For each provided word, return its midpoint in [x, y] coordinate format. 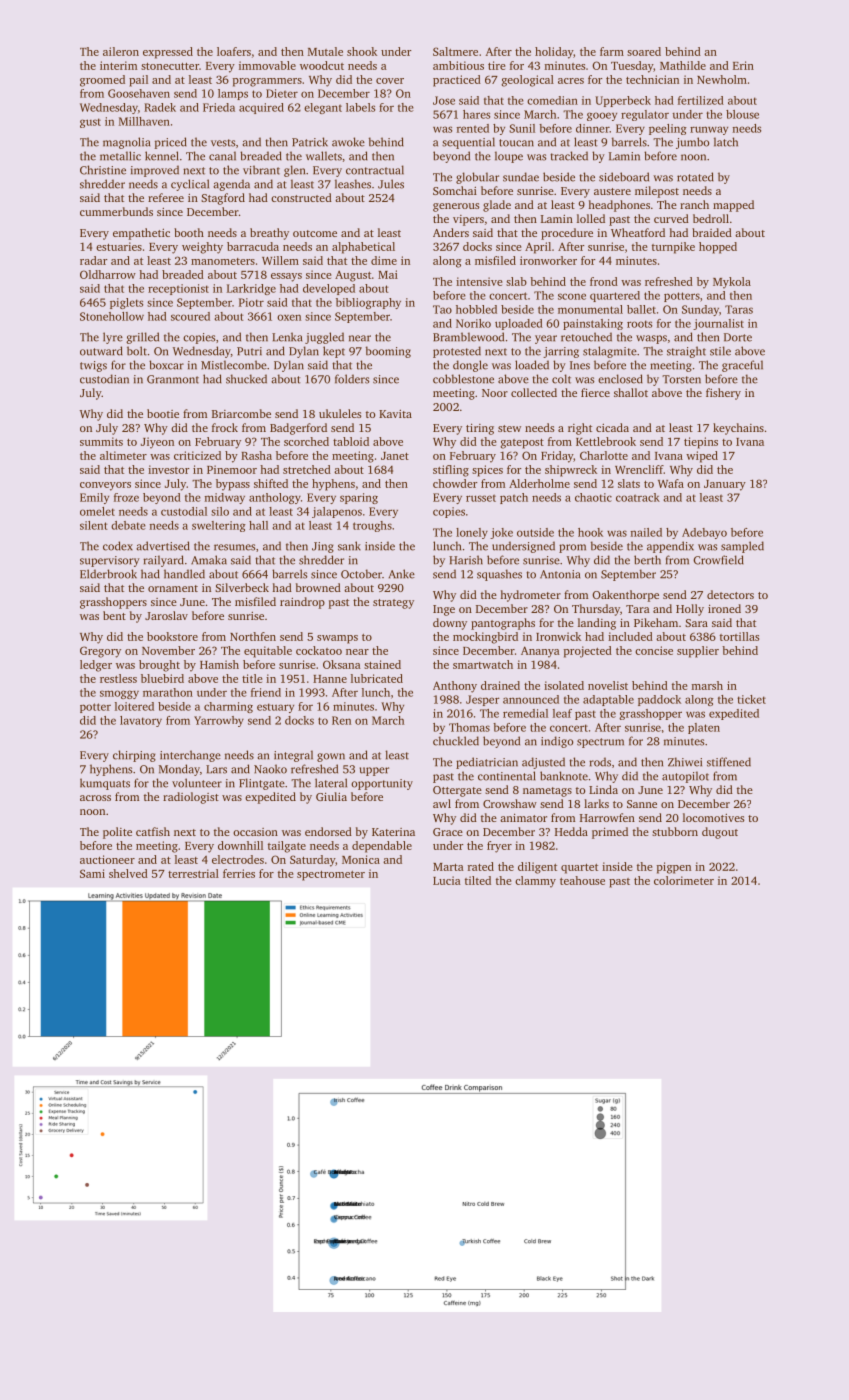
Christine [103, 170]
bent [114, 615]
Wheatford [638, 232]
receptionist [178, 289]
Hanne [330, 679]
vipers [468, 220]
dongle [470, 366]
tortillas [739, 636]
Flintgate [262, 784]
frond [604, 281]
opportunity [382, 784]
